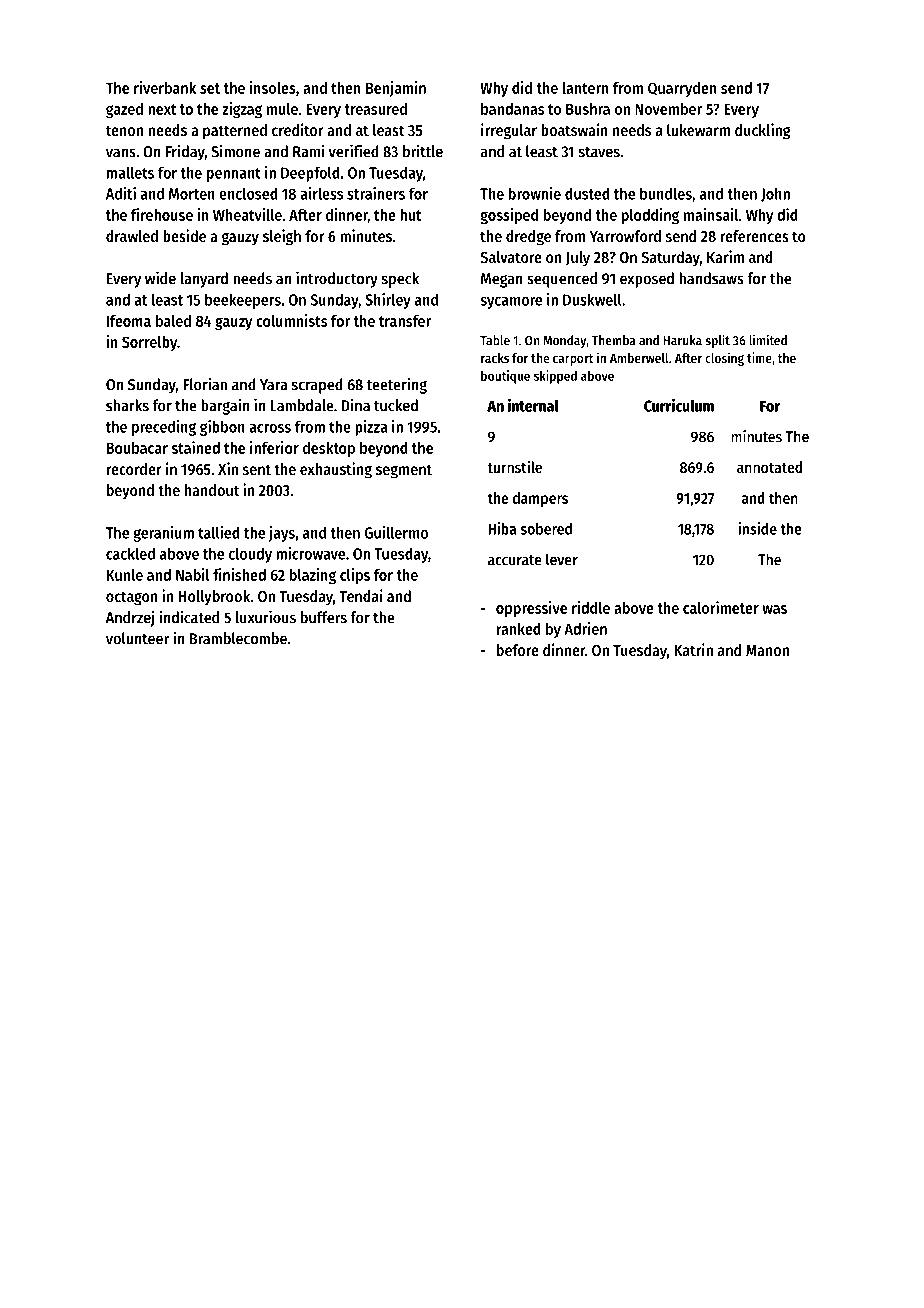  Describe the element at coordinates (248, 193) in the screenshot. I see `enclosed` at that location.
